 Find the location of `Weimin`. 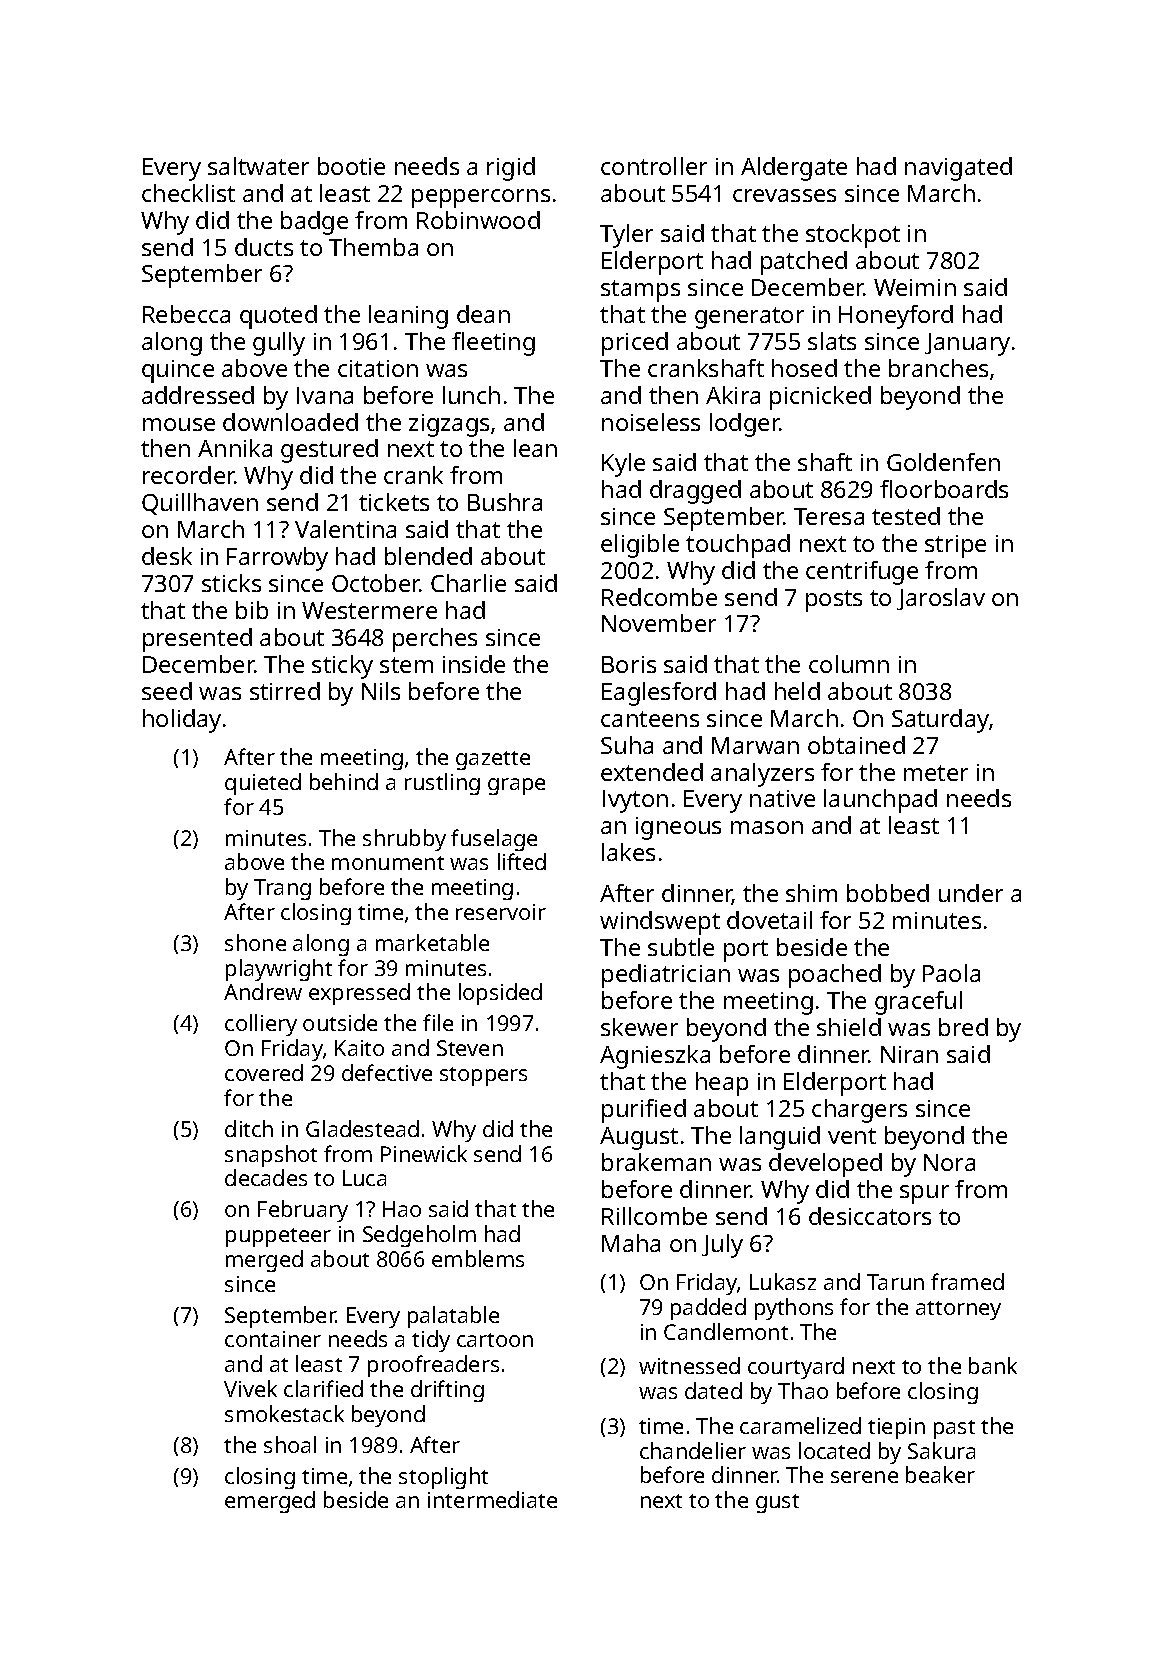

Weimin is located at coordinates (915, 287).
